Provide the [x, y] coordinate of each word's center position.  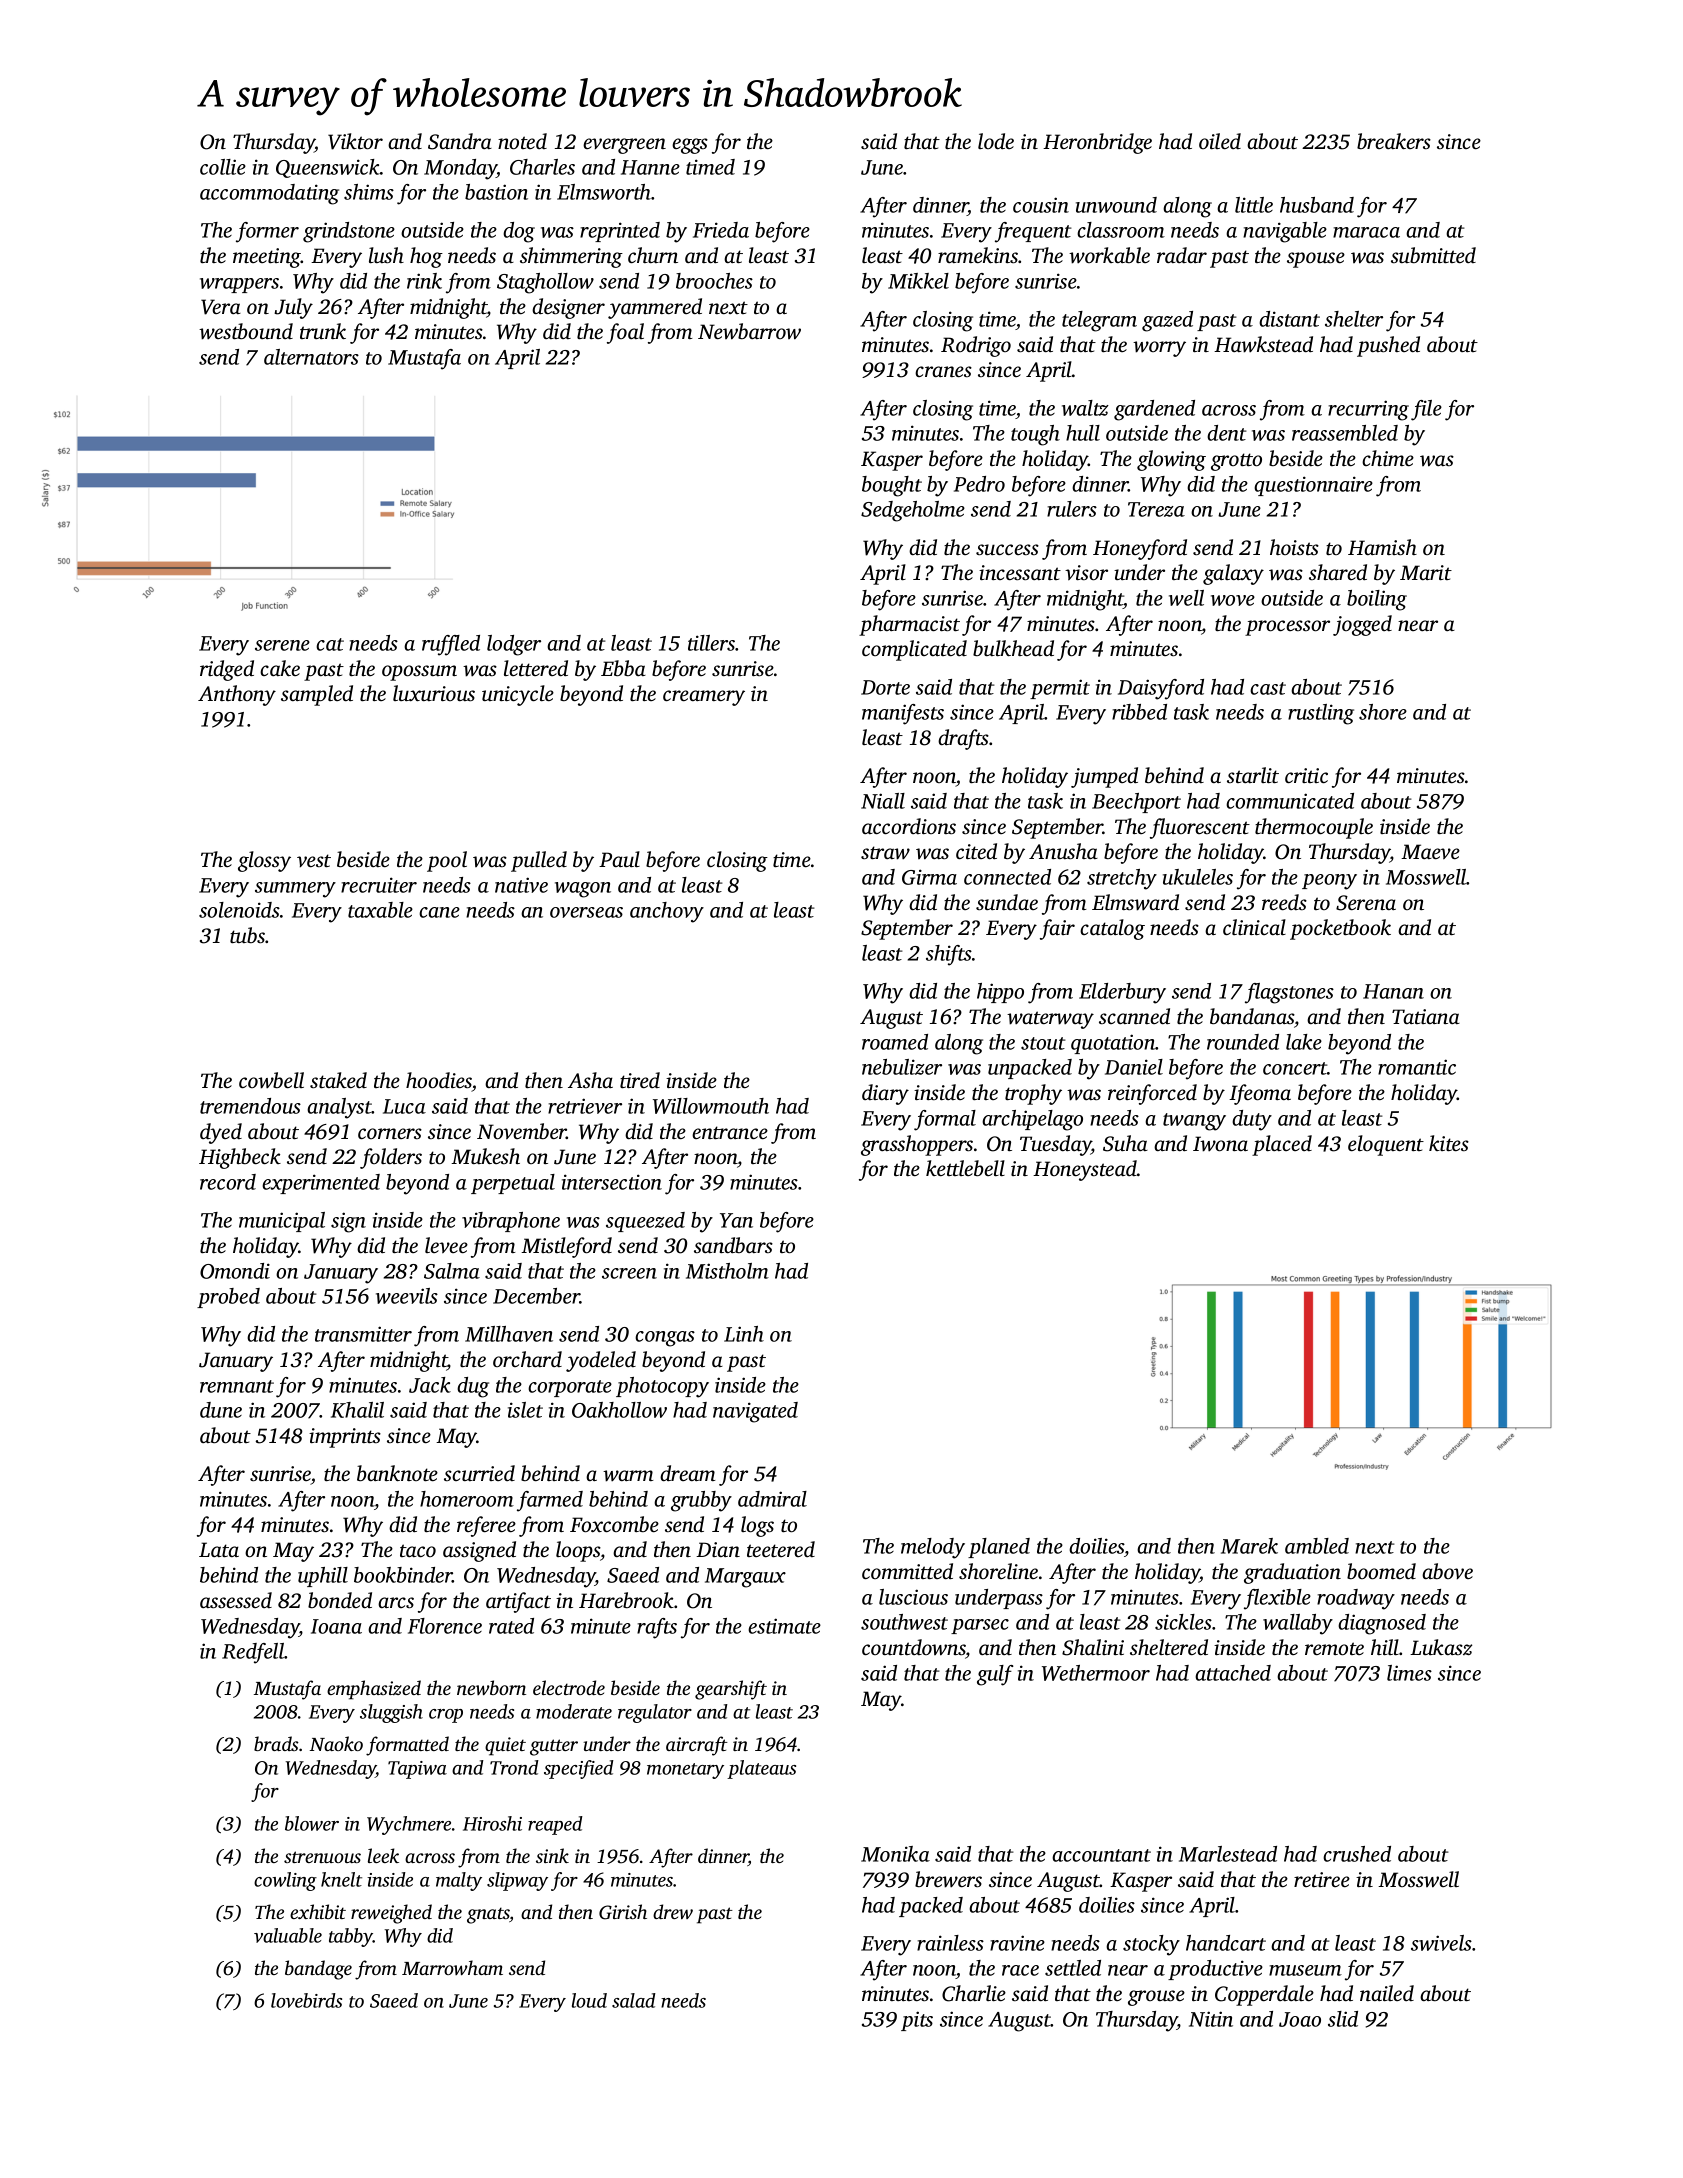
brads [276, 1743]
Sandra [460, 141]
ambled [1317, 1546]
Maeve [1430, 852]
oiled [1220, 141]
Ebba [623, 668]
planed [999, 1548]
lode [996, 141]
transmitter [363, 1334]
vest [314, 860]
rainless [950, 1943]
